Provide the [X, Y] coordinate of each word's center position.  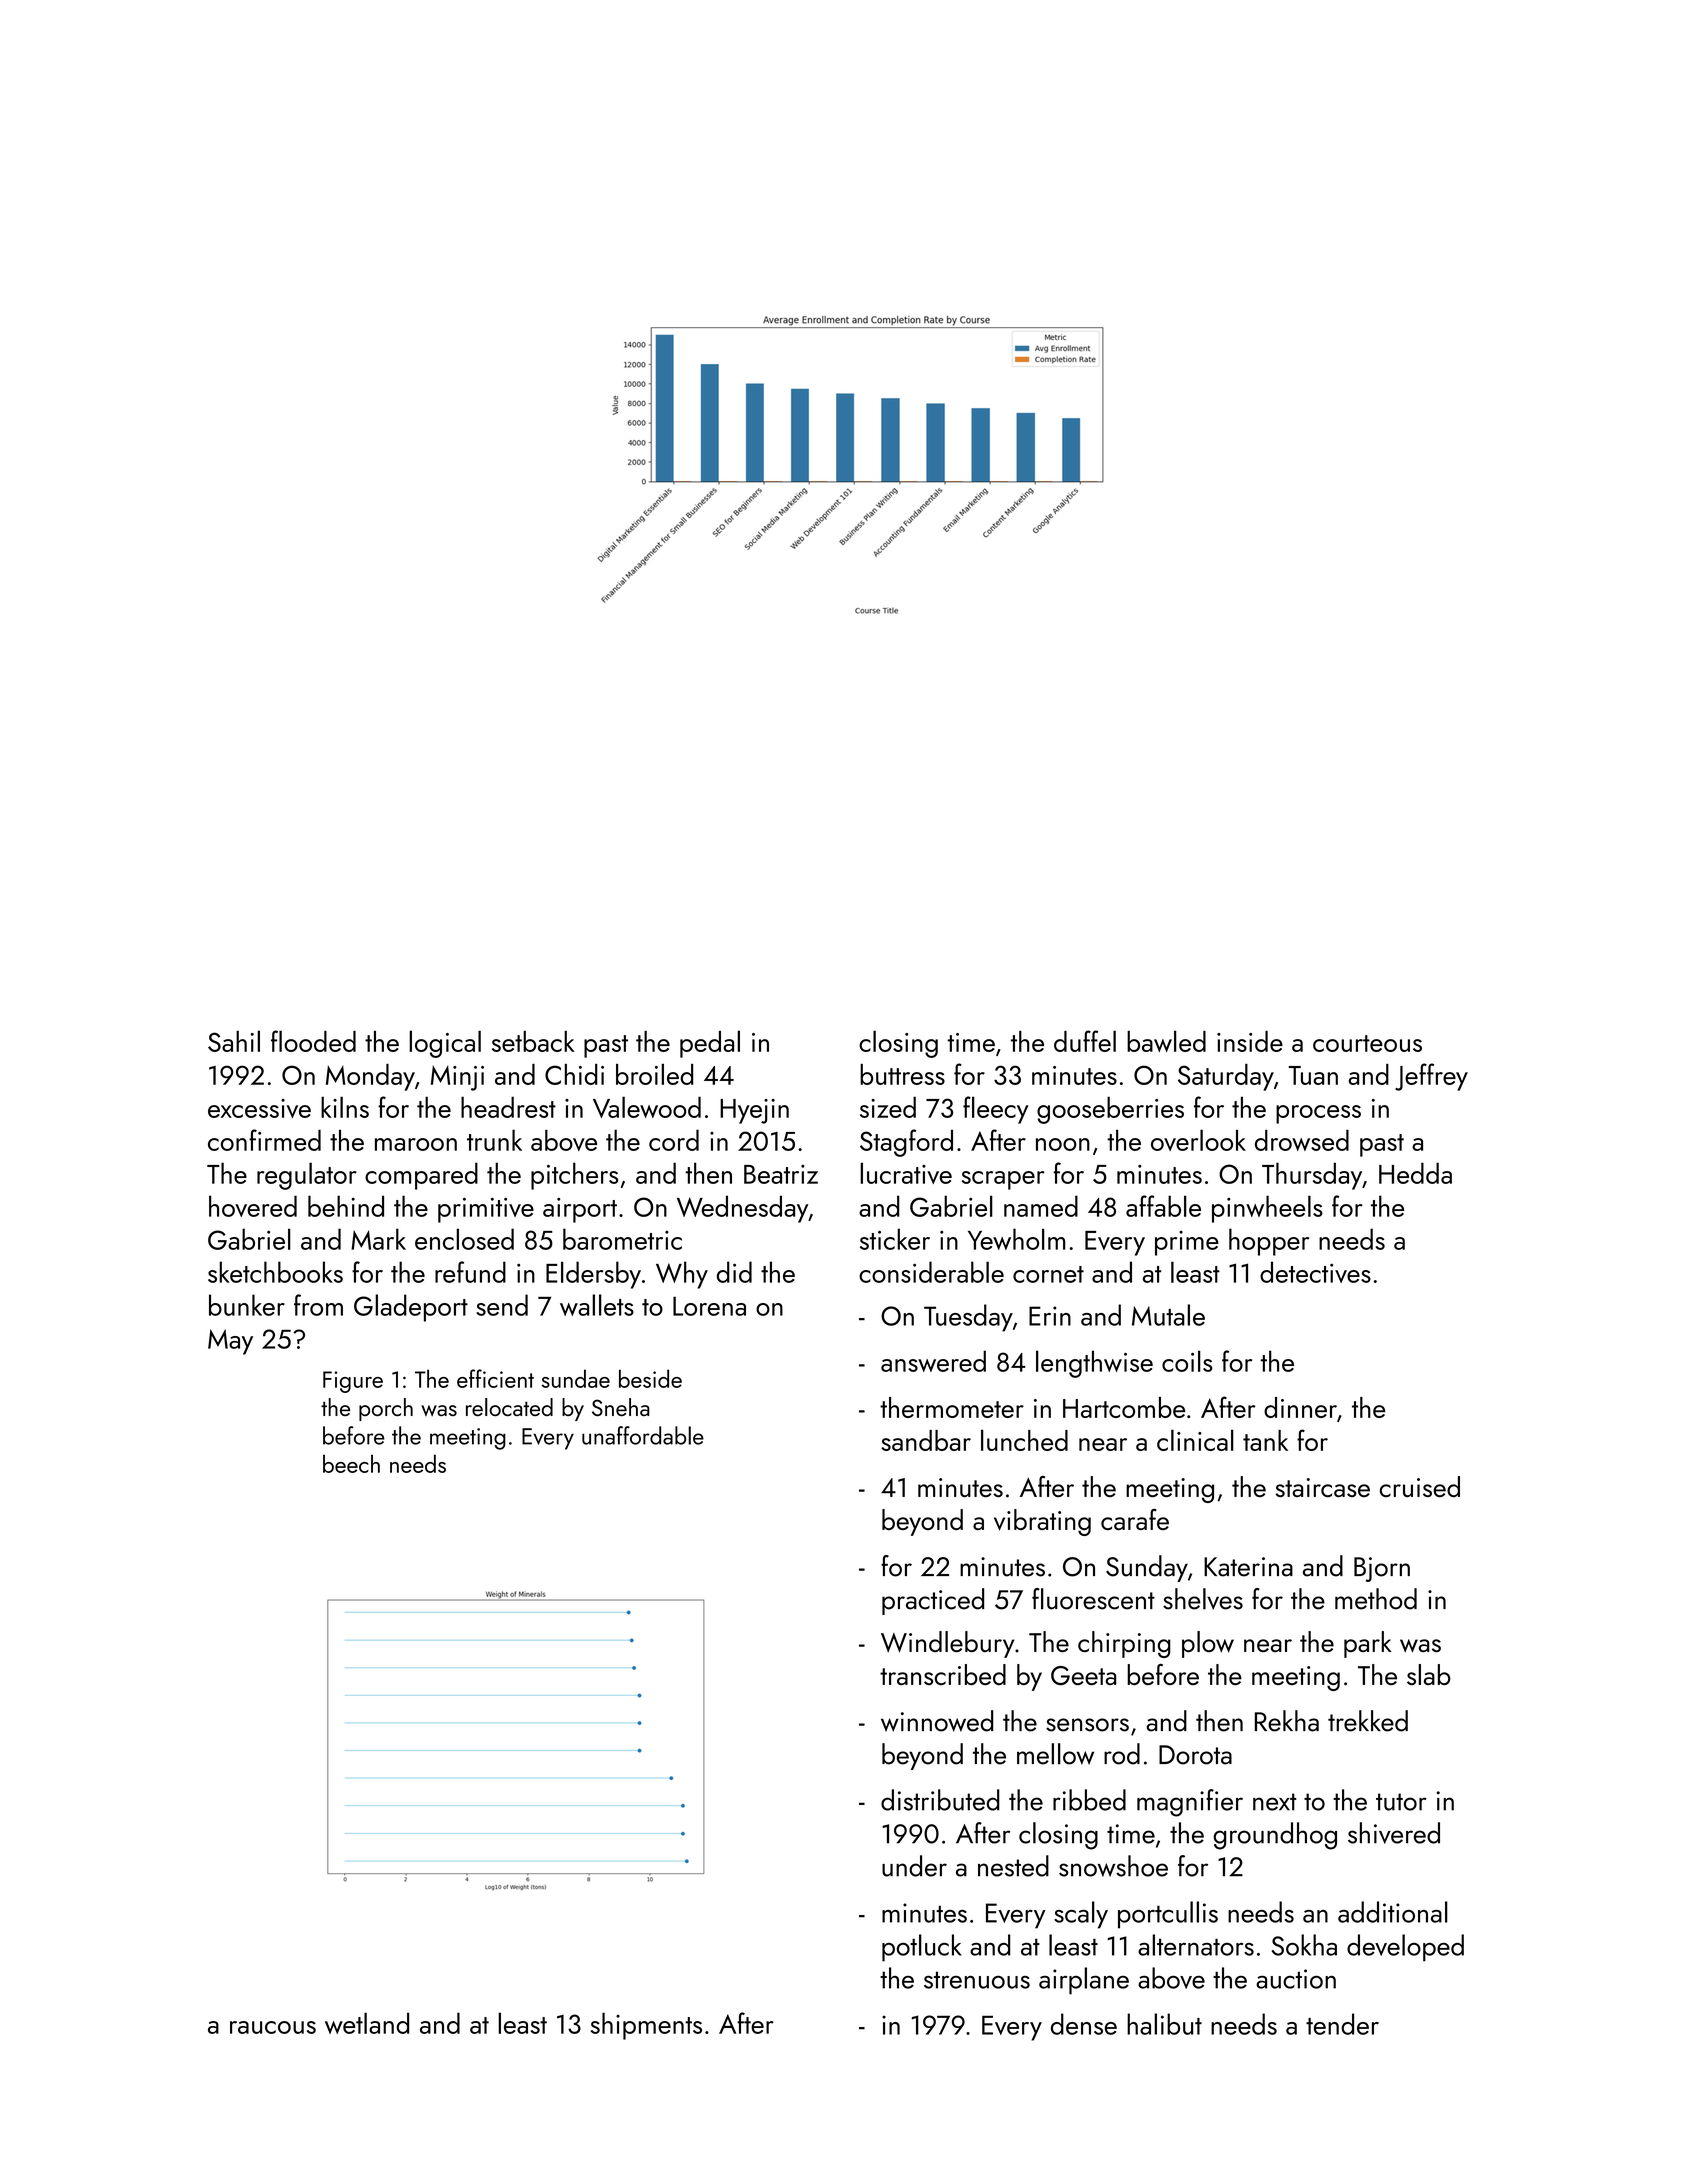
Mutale [1168, 1315]
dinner [1300, 1407]
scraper [1003, 1180]
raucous [273, 2027]
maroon [416, 1144]
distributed [940, 1800]
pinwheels [1267, 1209]
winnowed [937, 1721]
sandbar [926, 1440]
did [734, 1272]
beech [351, 1463]
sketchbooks [275, 1272]
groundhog [1275, 1836]
